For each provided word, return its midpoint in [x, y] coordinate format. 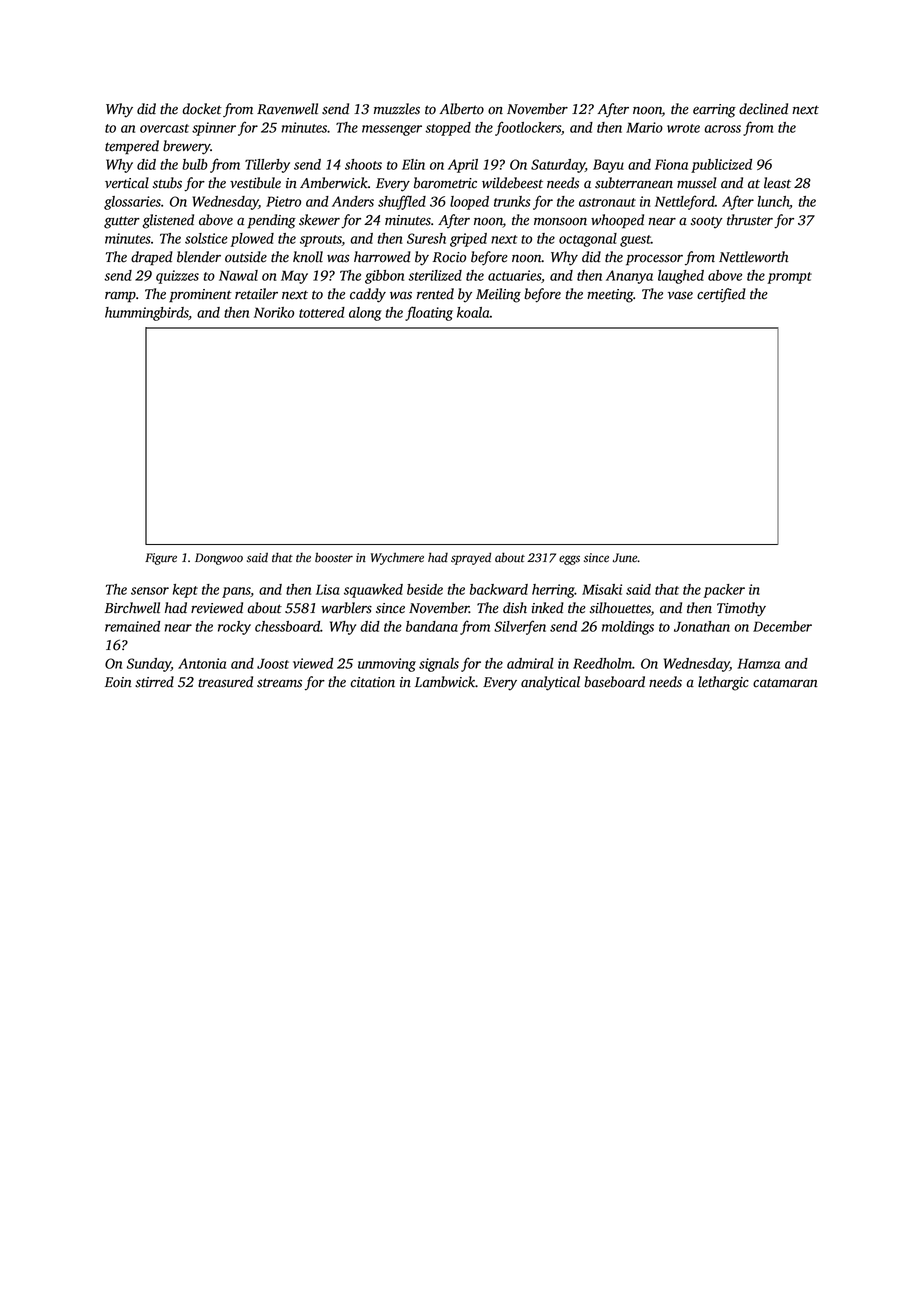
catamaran [785, 683]
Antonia [202, 663]
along [365, 314]
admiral [530, 663]
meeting [610, 296]
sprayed [471, 558]
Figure [161, 559]
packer [724, 591]
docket [202, 109]
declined [763, 109]
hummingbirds [146, 314]
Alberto [461, 109]
